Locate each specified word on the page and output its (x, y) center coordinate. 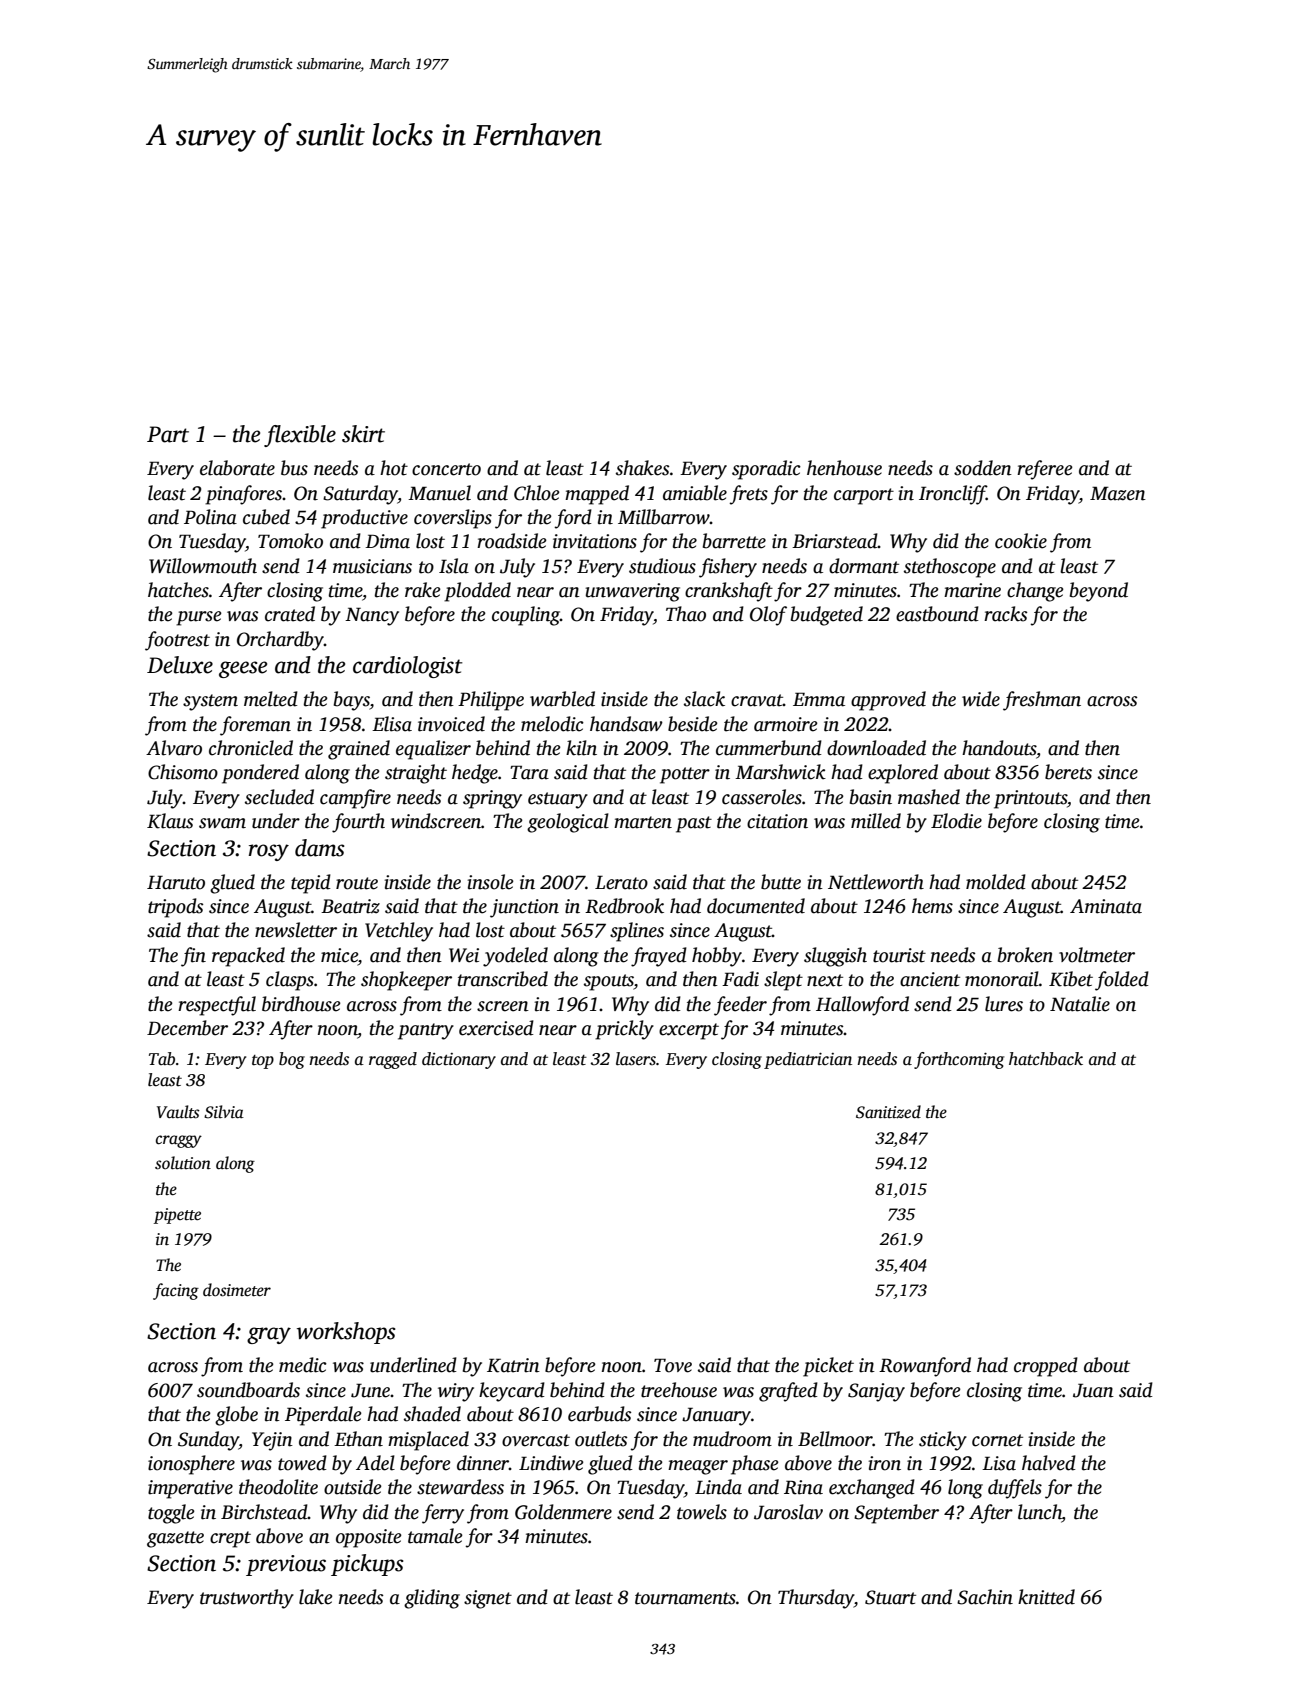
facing (176, 1291)
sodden (983, 468)
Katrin (513, 1365)
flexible (300, 436)
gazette (175, 1539)
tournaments (685, 1598)
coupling (526, 616)
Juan (1093, 1390)
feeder (740, 1006)
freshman (1042, 701)
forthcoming (959, 1060)
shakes (642, 468)
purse (199, 618)
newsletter (296, 930)
